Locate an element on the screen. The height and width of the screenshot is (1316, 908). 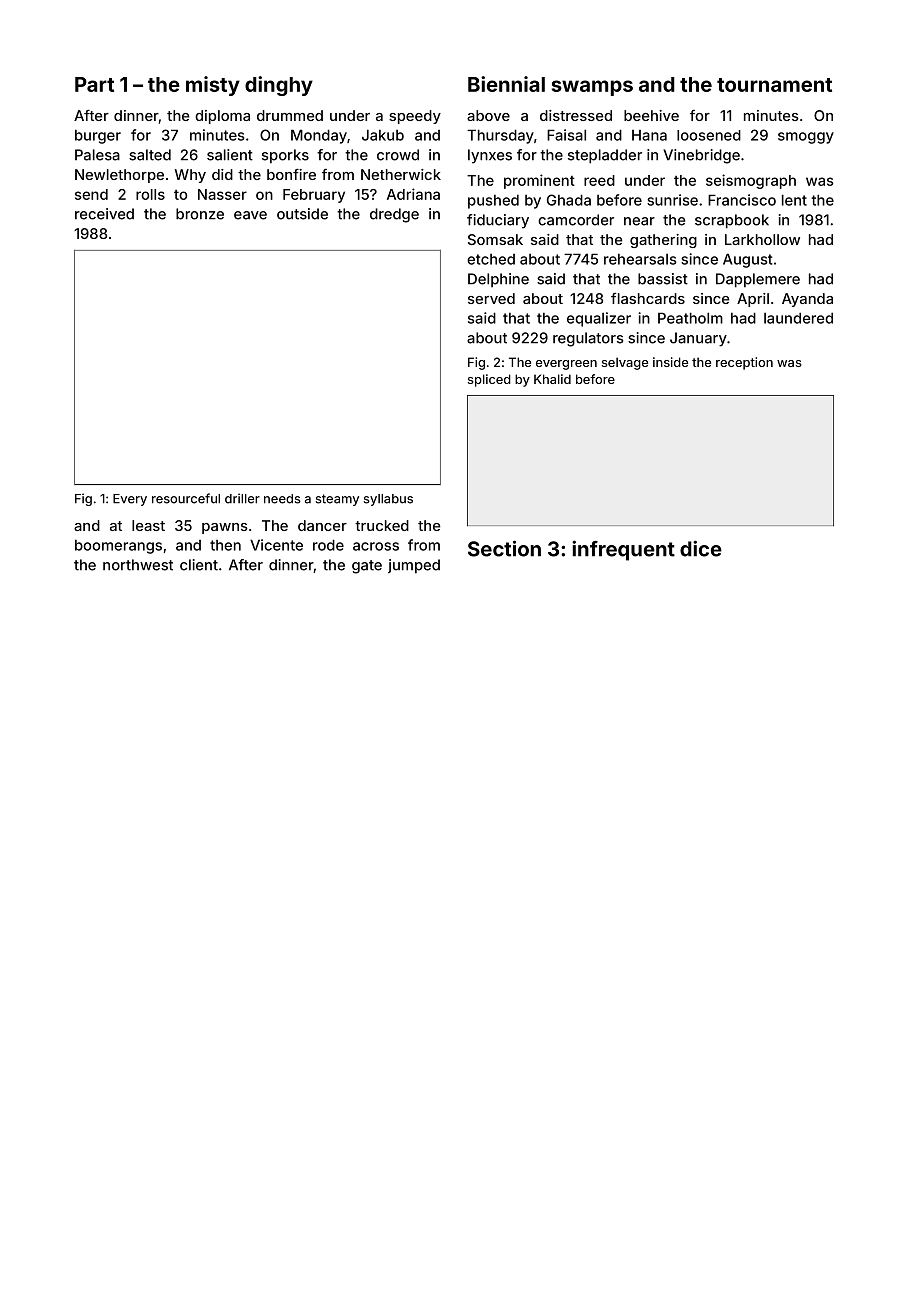
eave is located at coordinates (250, 215).
